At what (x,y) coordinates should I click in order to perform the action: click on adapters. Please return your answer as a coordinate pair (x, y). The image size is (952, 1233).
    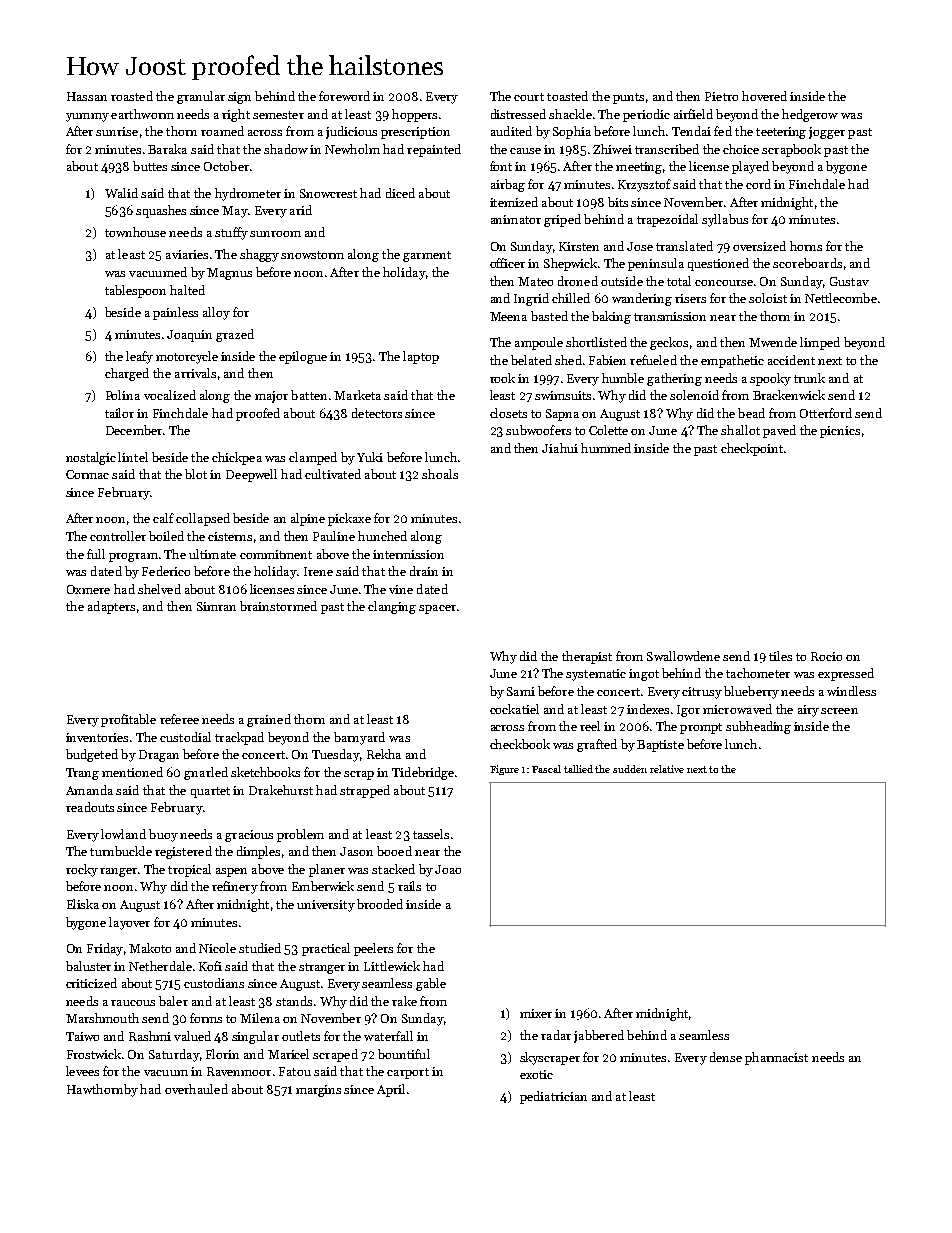
    Looking at the image, I should click on (111, 607).
